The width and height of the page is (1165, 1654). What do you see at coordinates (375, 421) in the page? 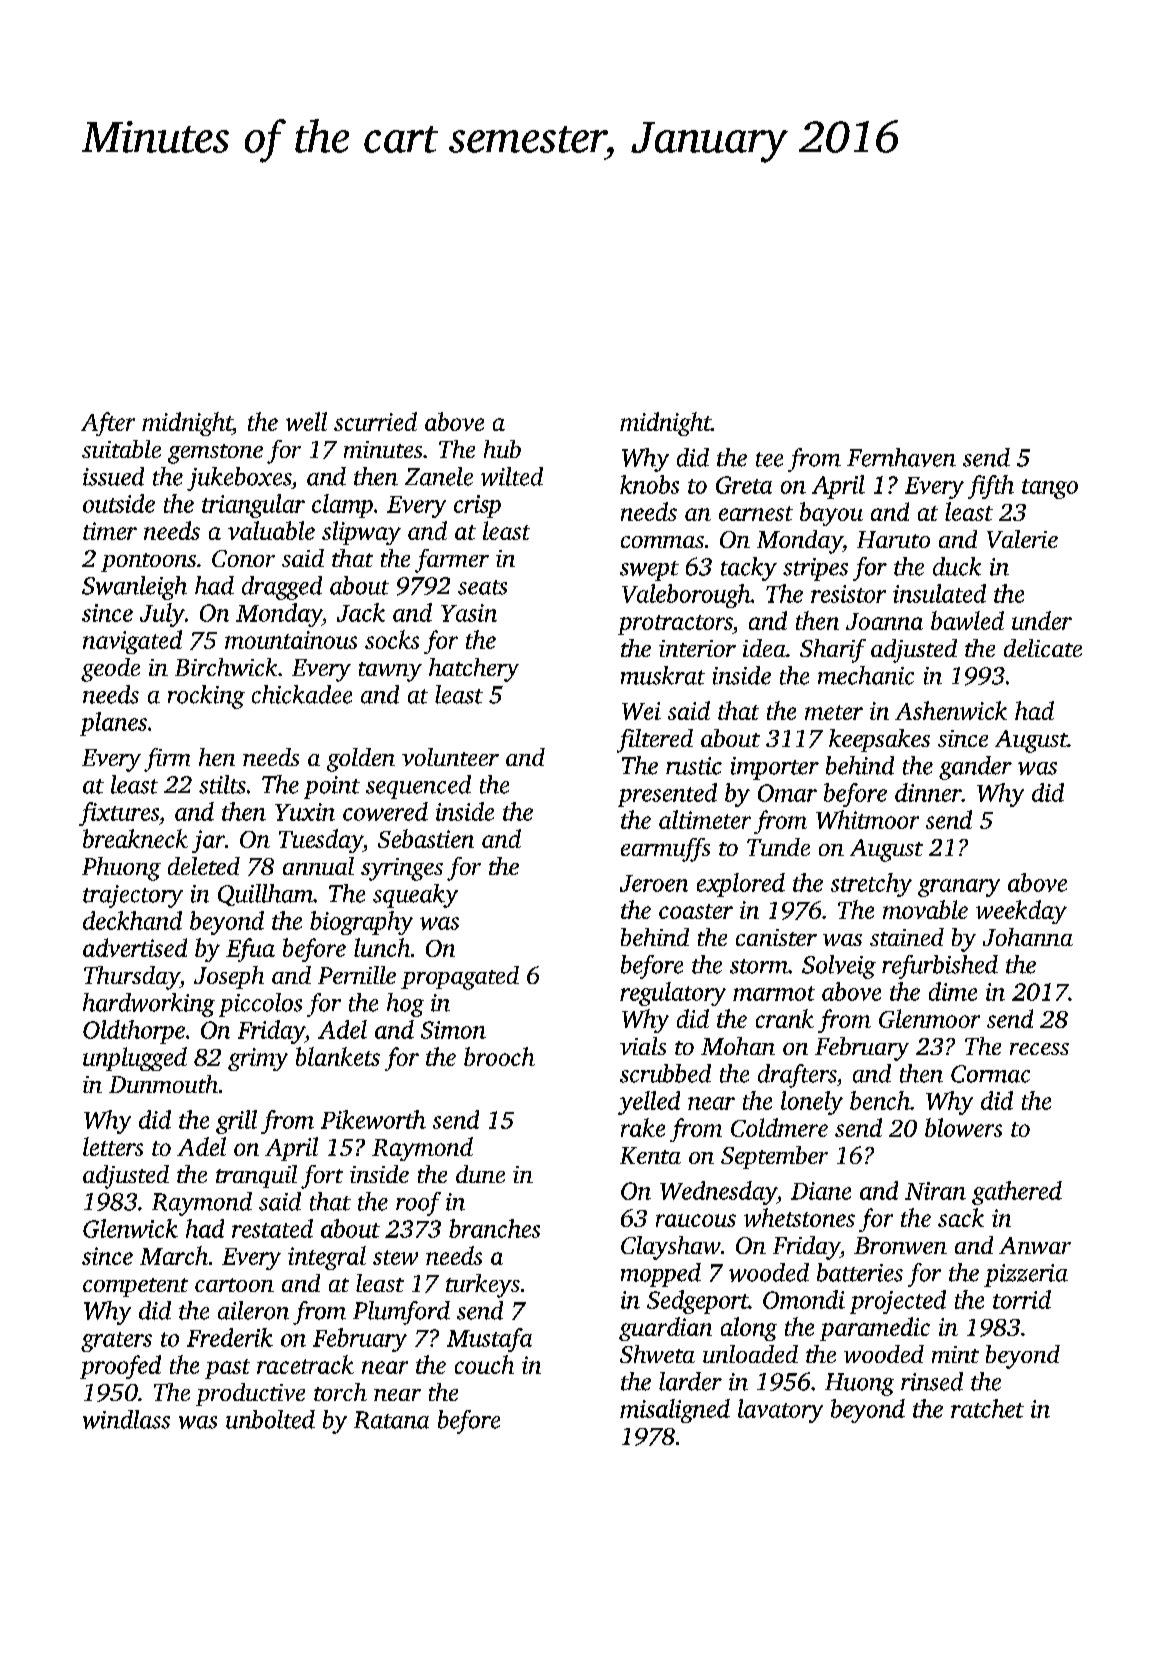
I see `scurried` at bounding box center [375, 421].
